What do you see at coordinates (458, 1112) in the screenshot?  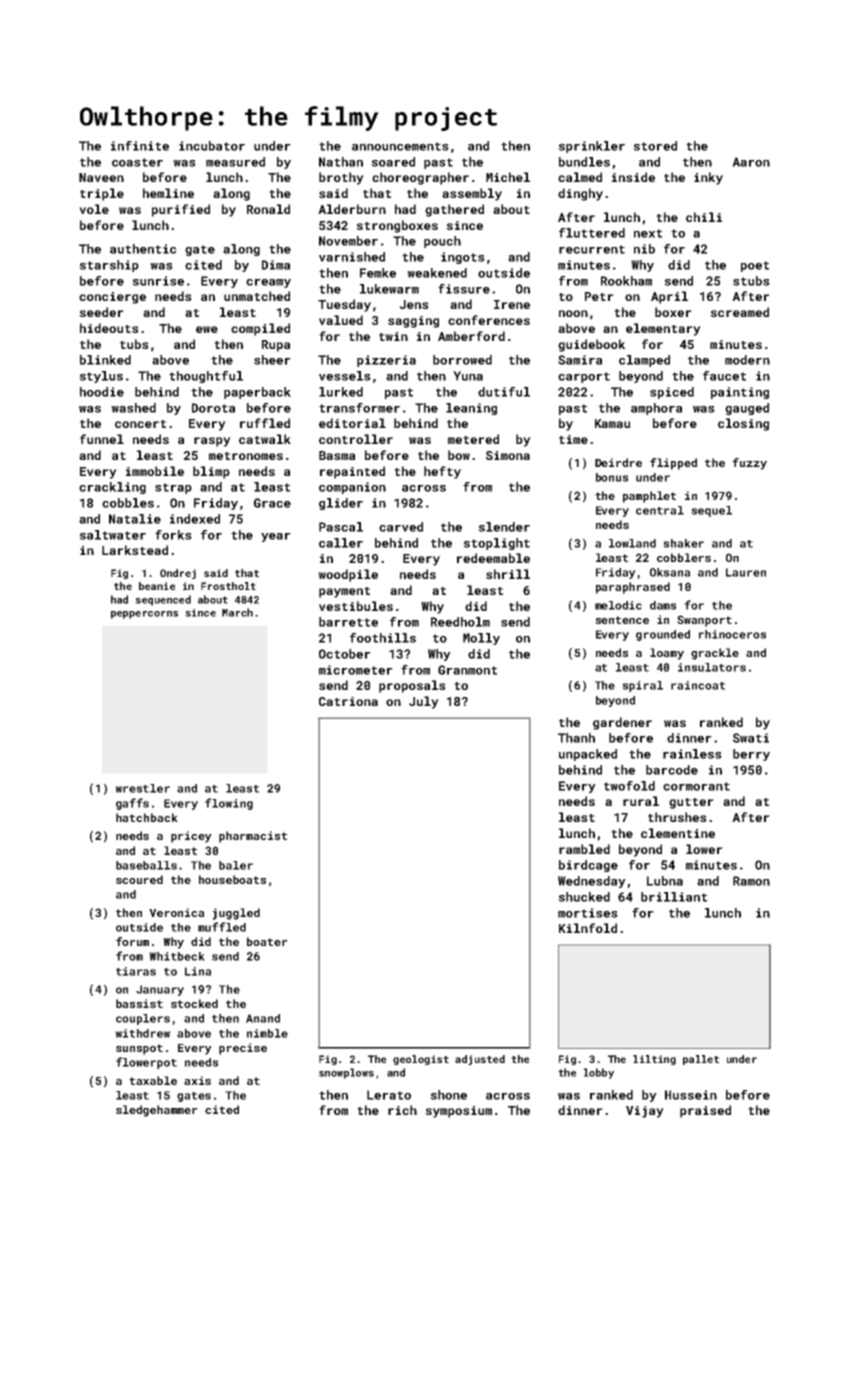 I see `symposium` at bounding box center [458, 1112].
